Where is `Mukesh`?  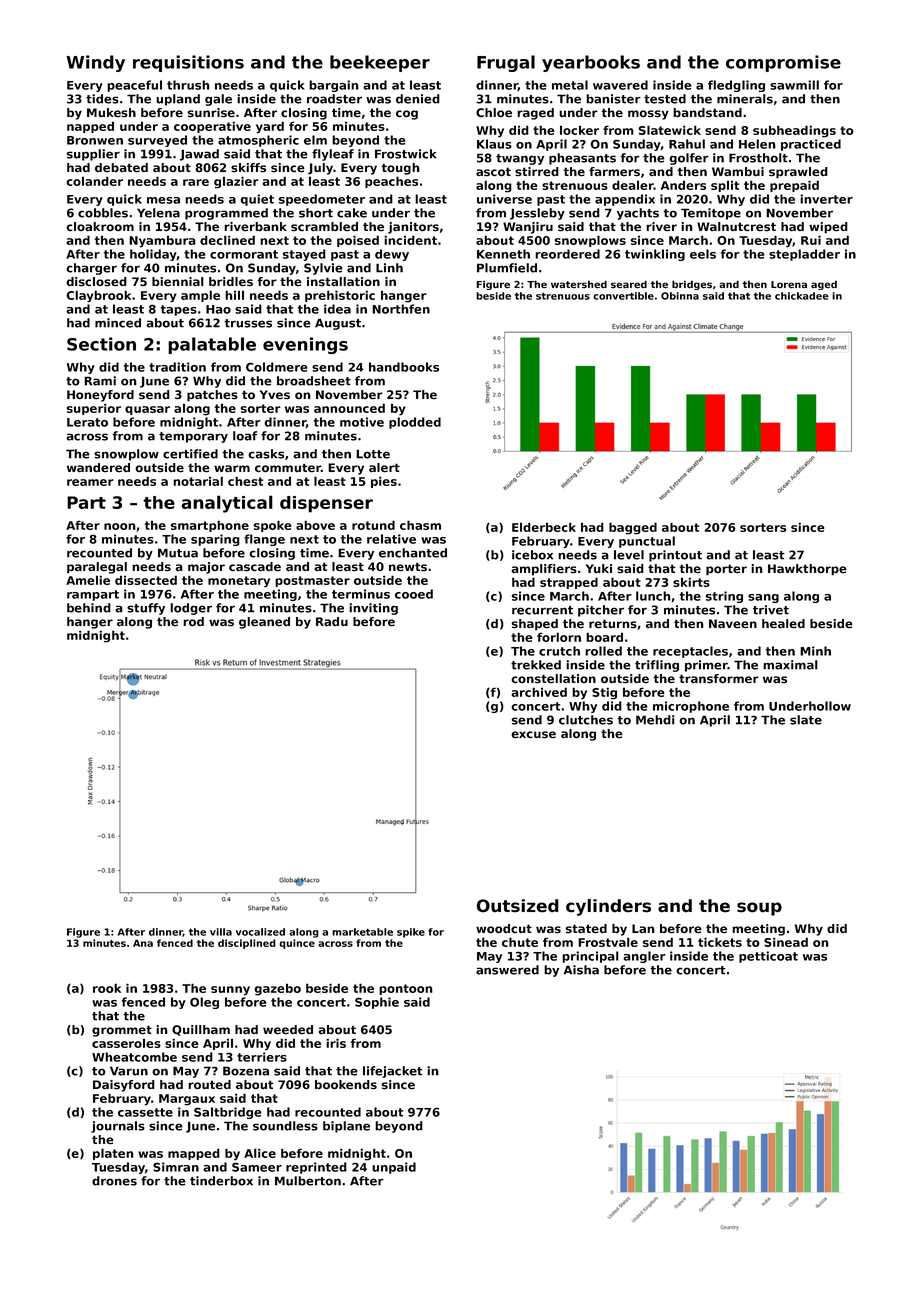 Mukesh is located at coordinates (111, 113).
